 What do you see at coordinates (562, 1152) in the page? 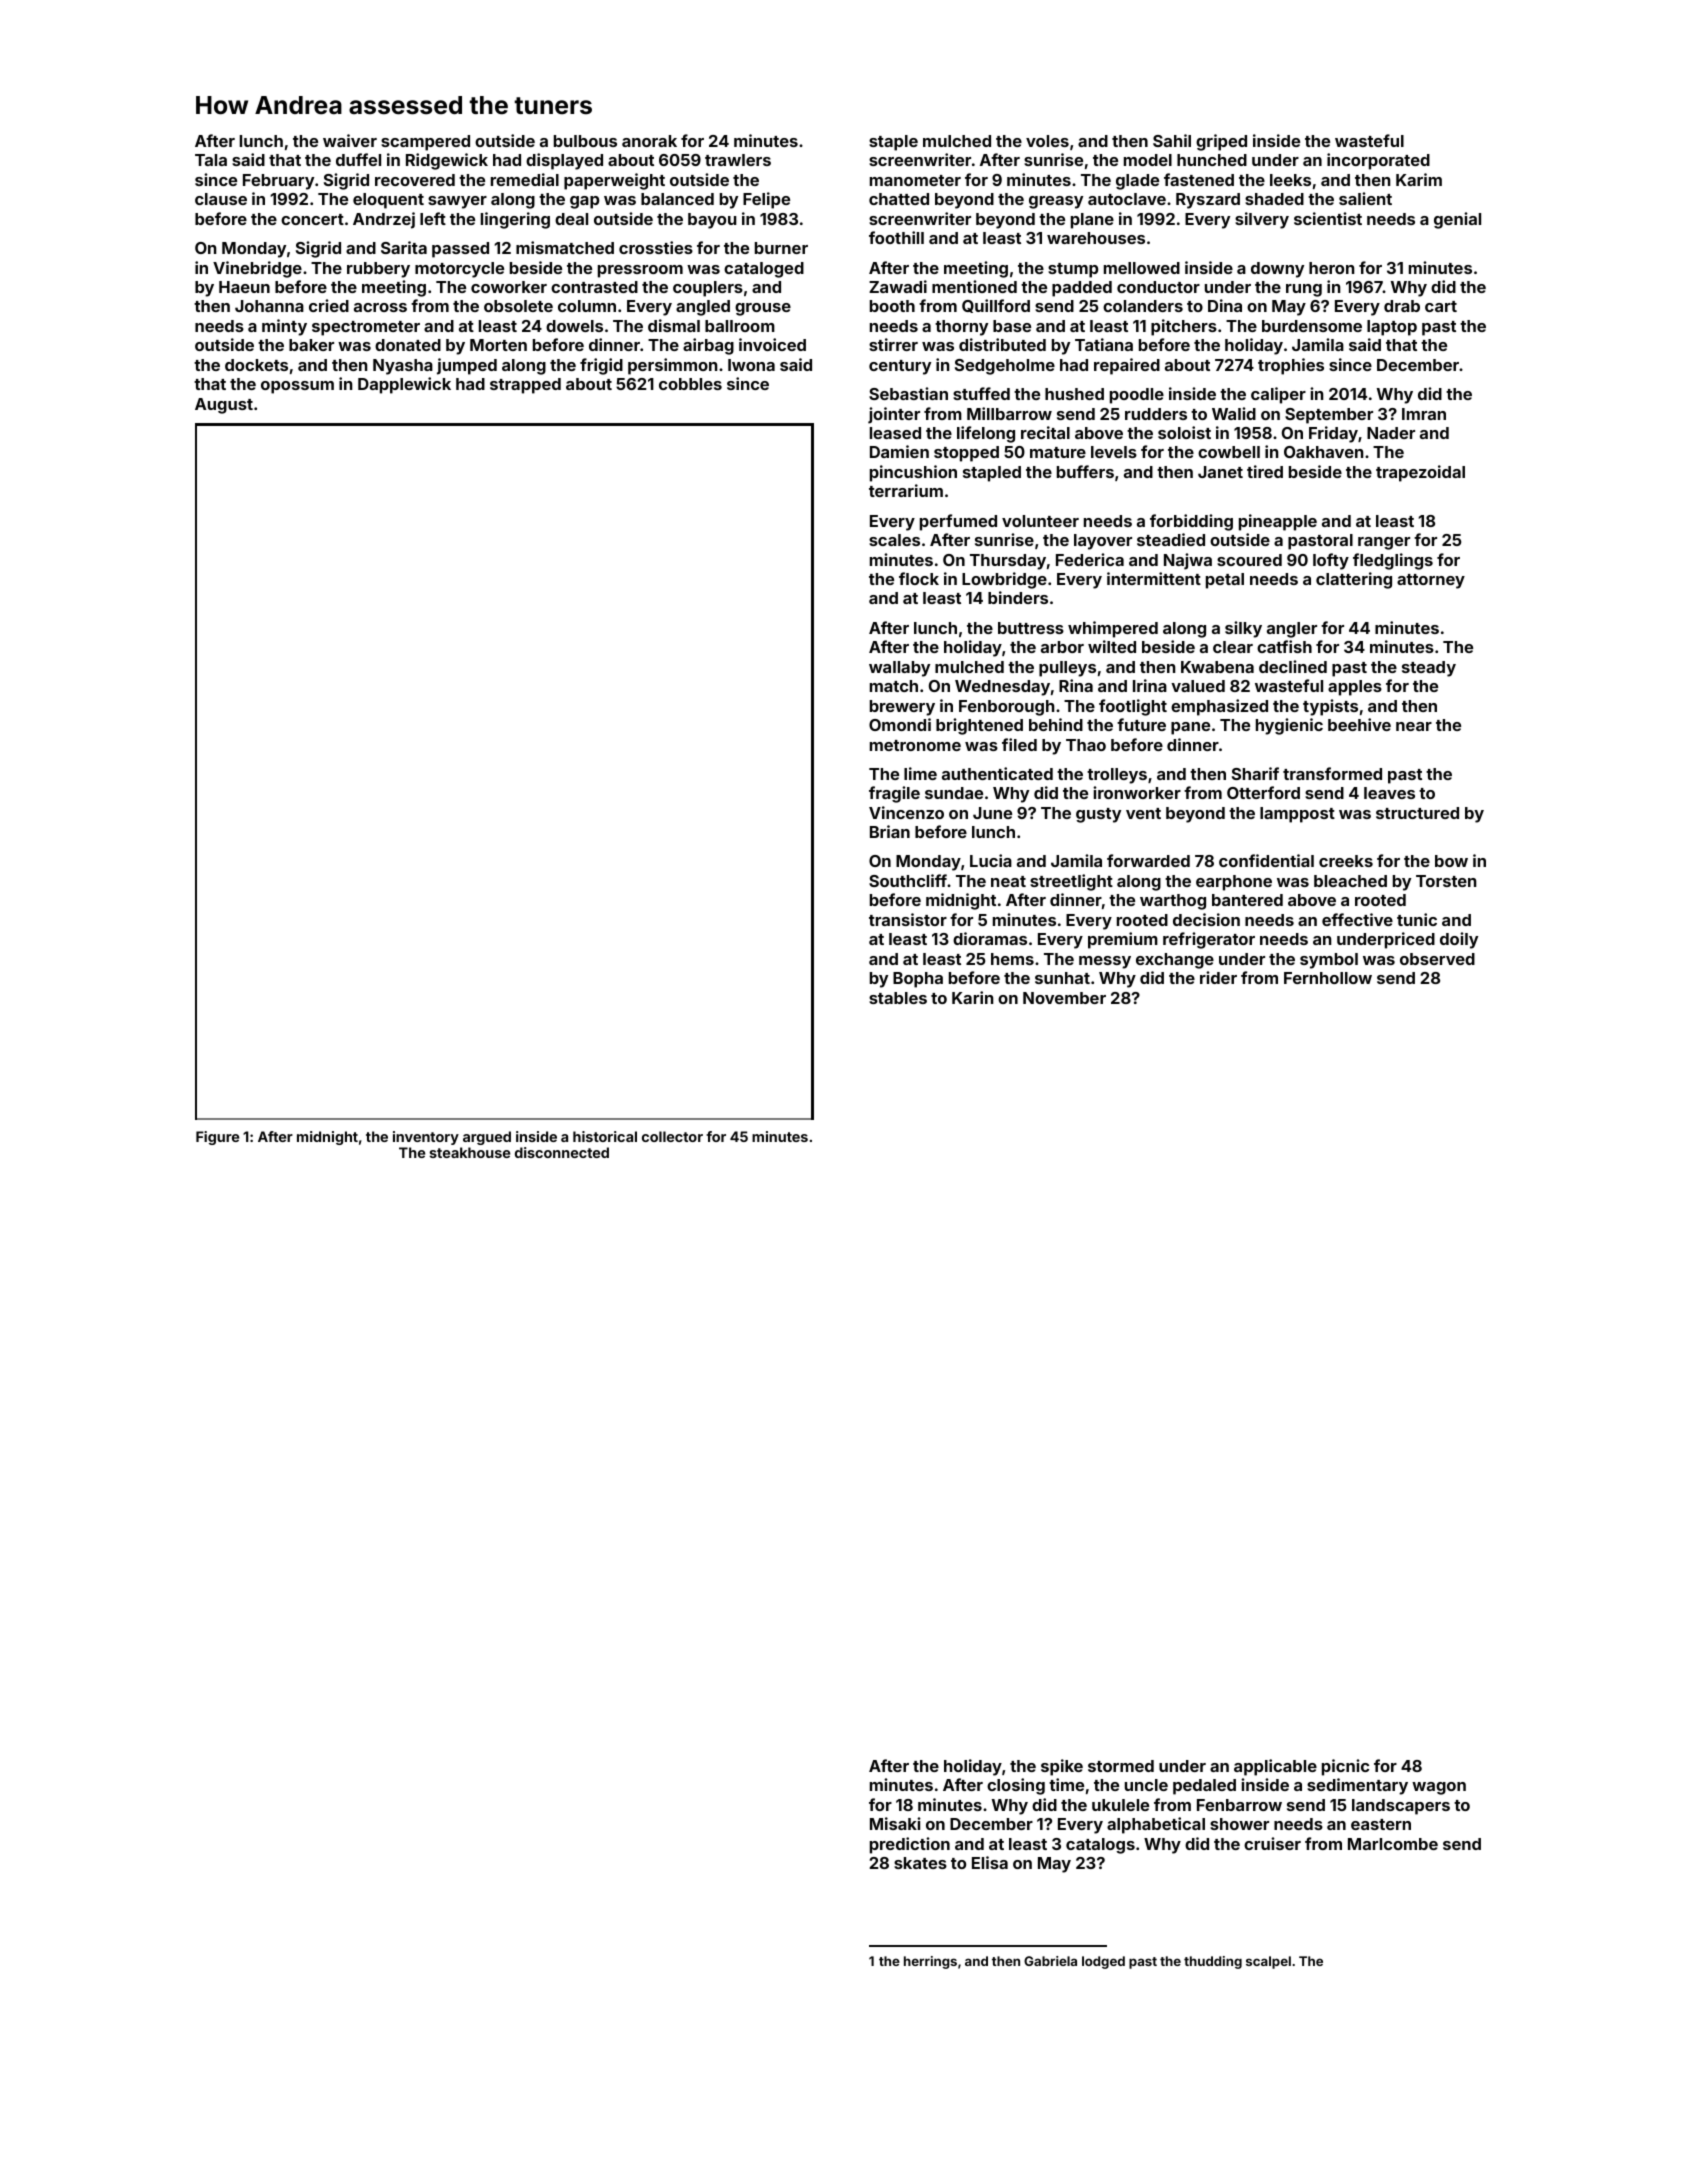
I see `disconnected` at bounding box center [562, 1152].
